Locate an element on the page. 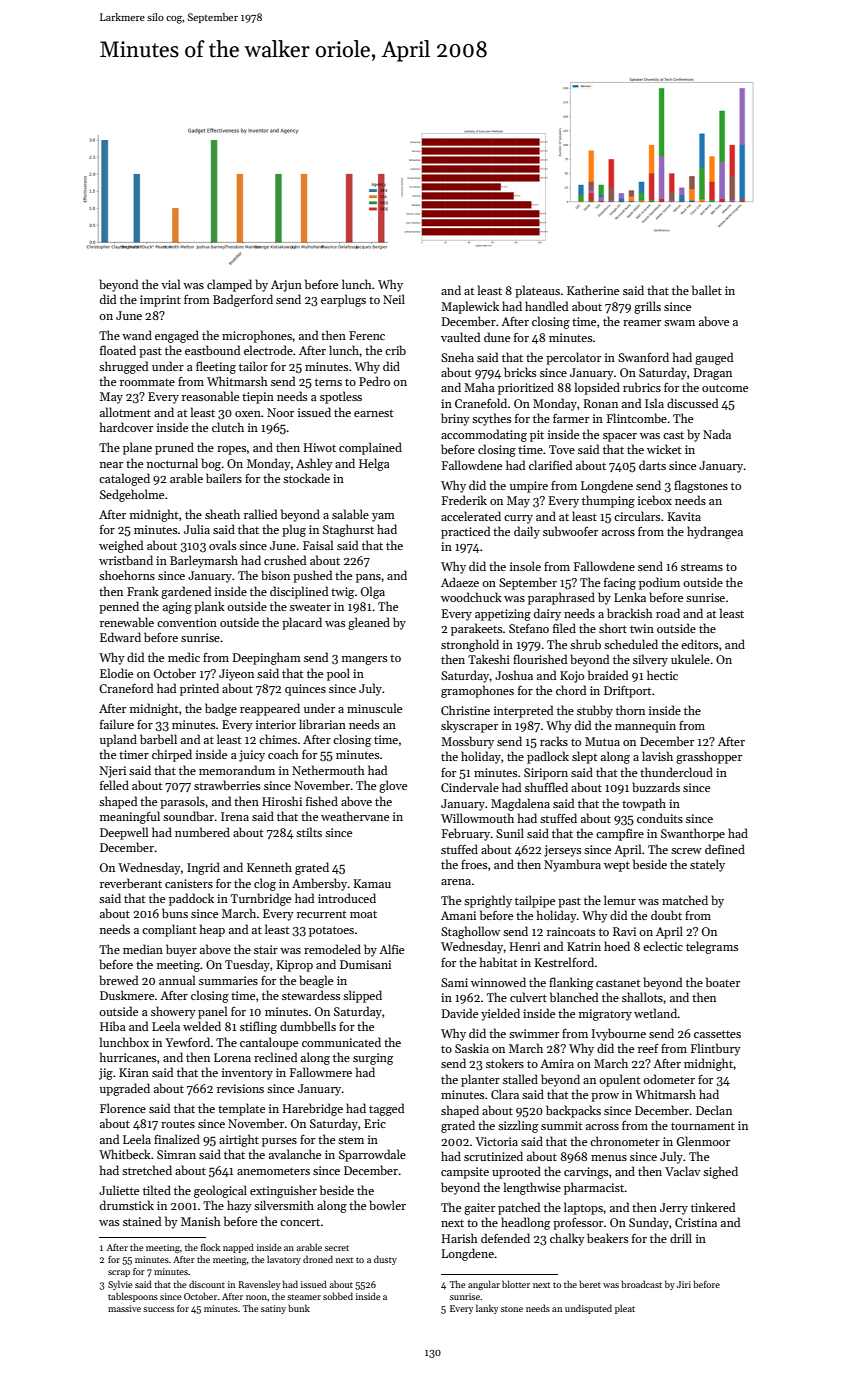  scythes is located at coordinates (491, 419).
